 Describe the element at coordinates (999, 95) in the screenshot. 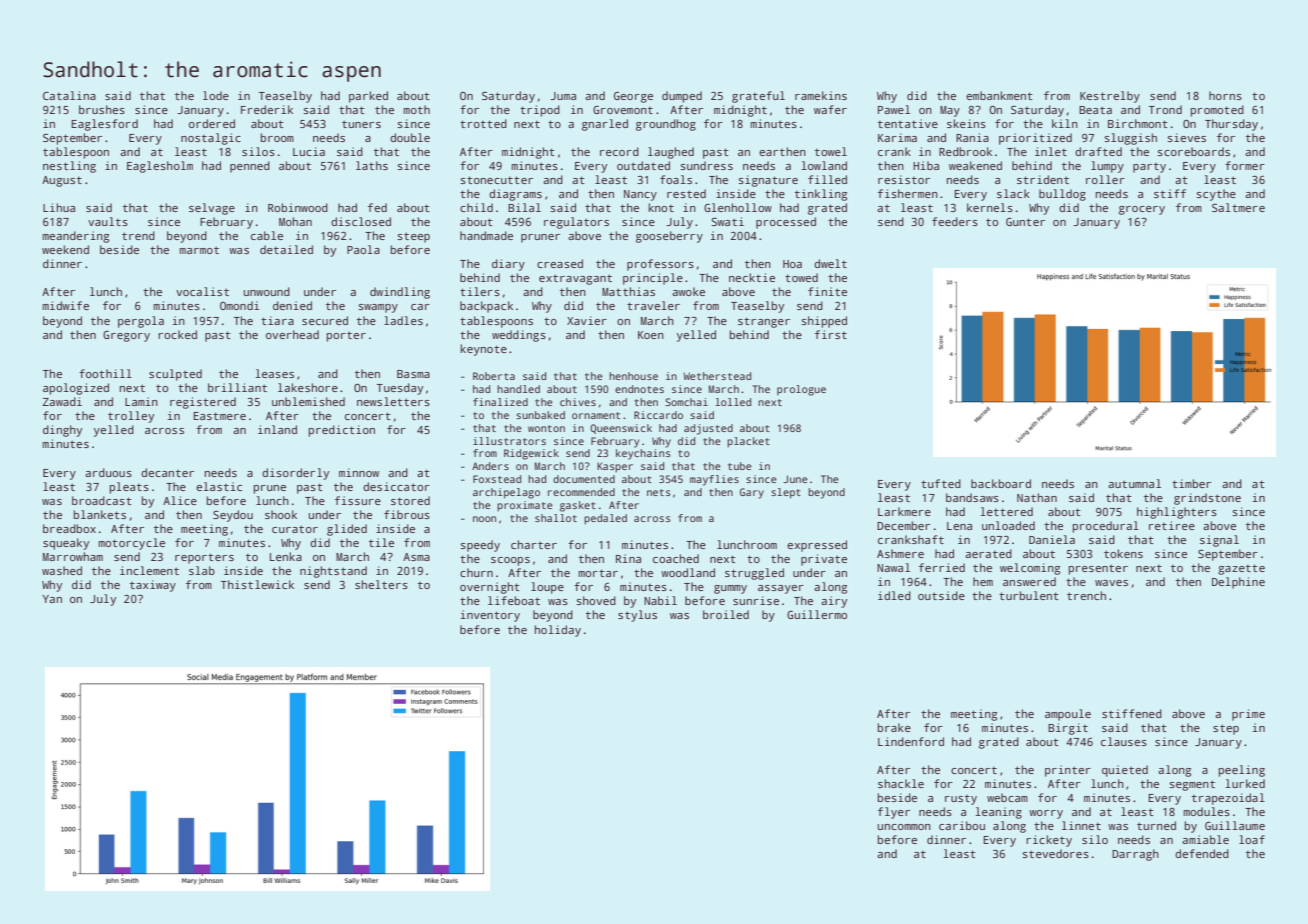

I see `embankment` at that location.
